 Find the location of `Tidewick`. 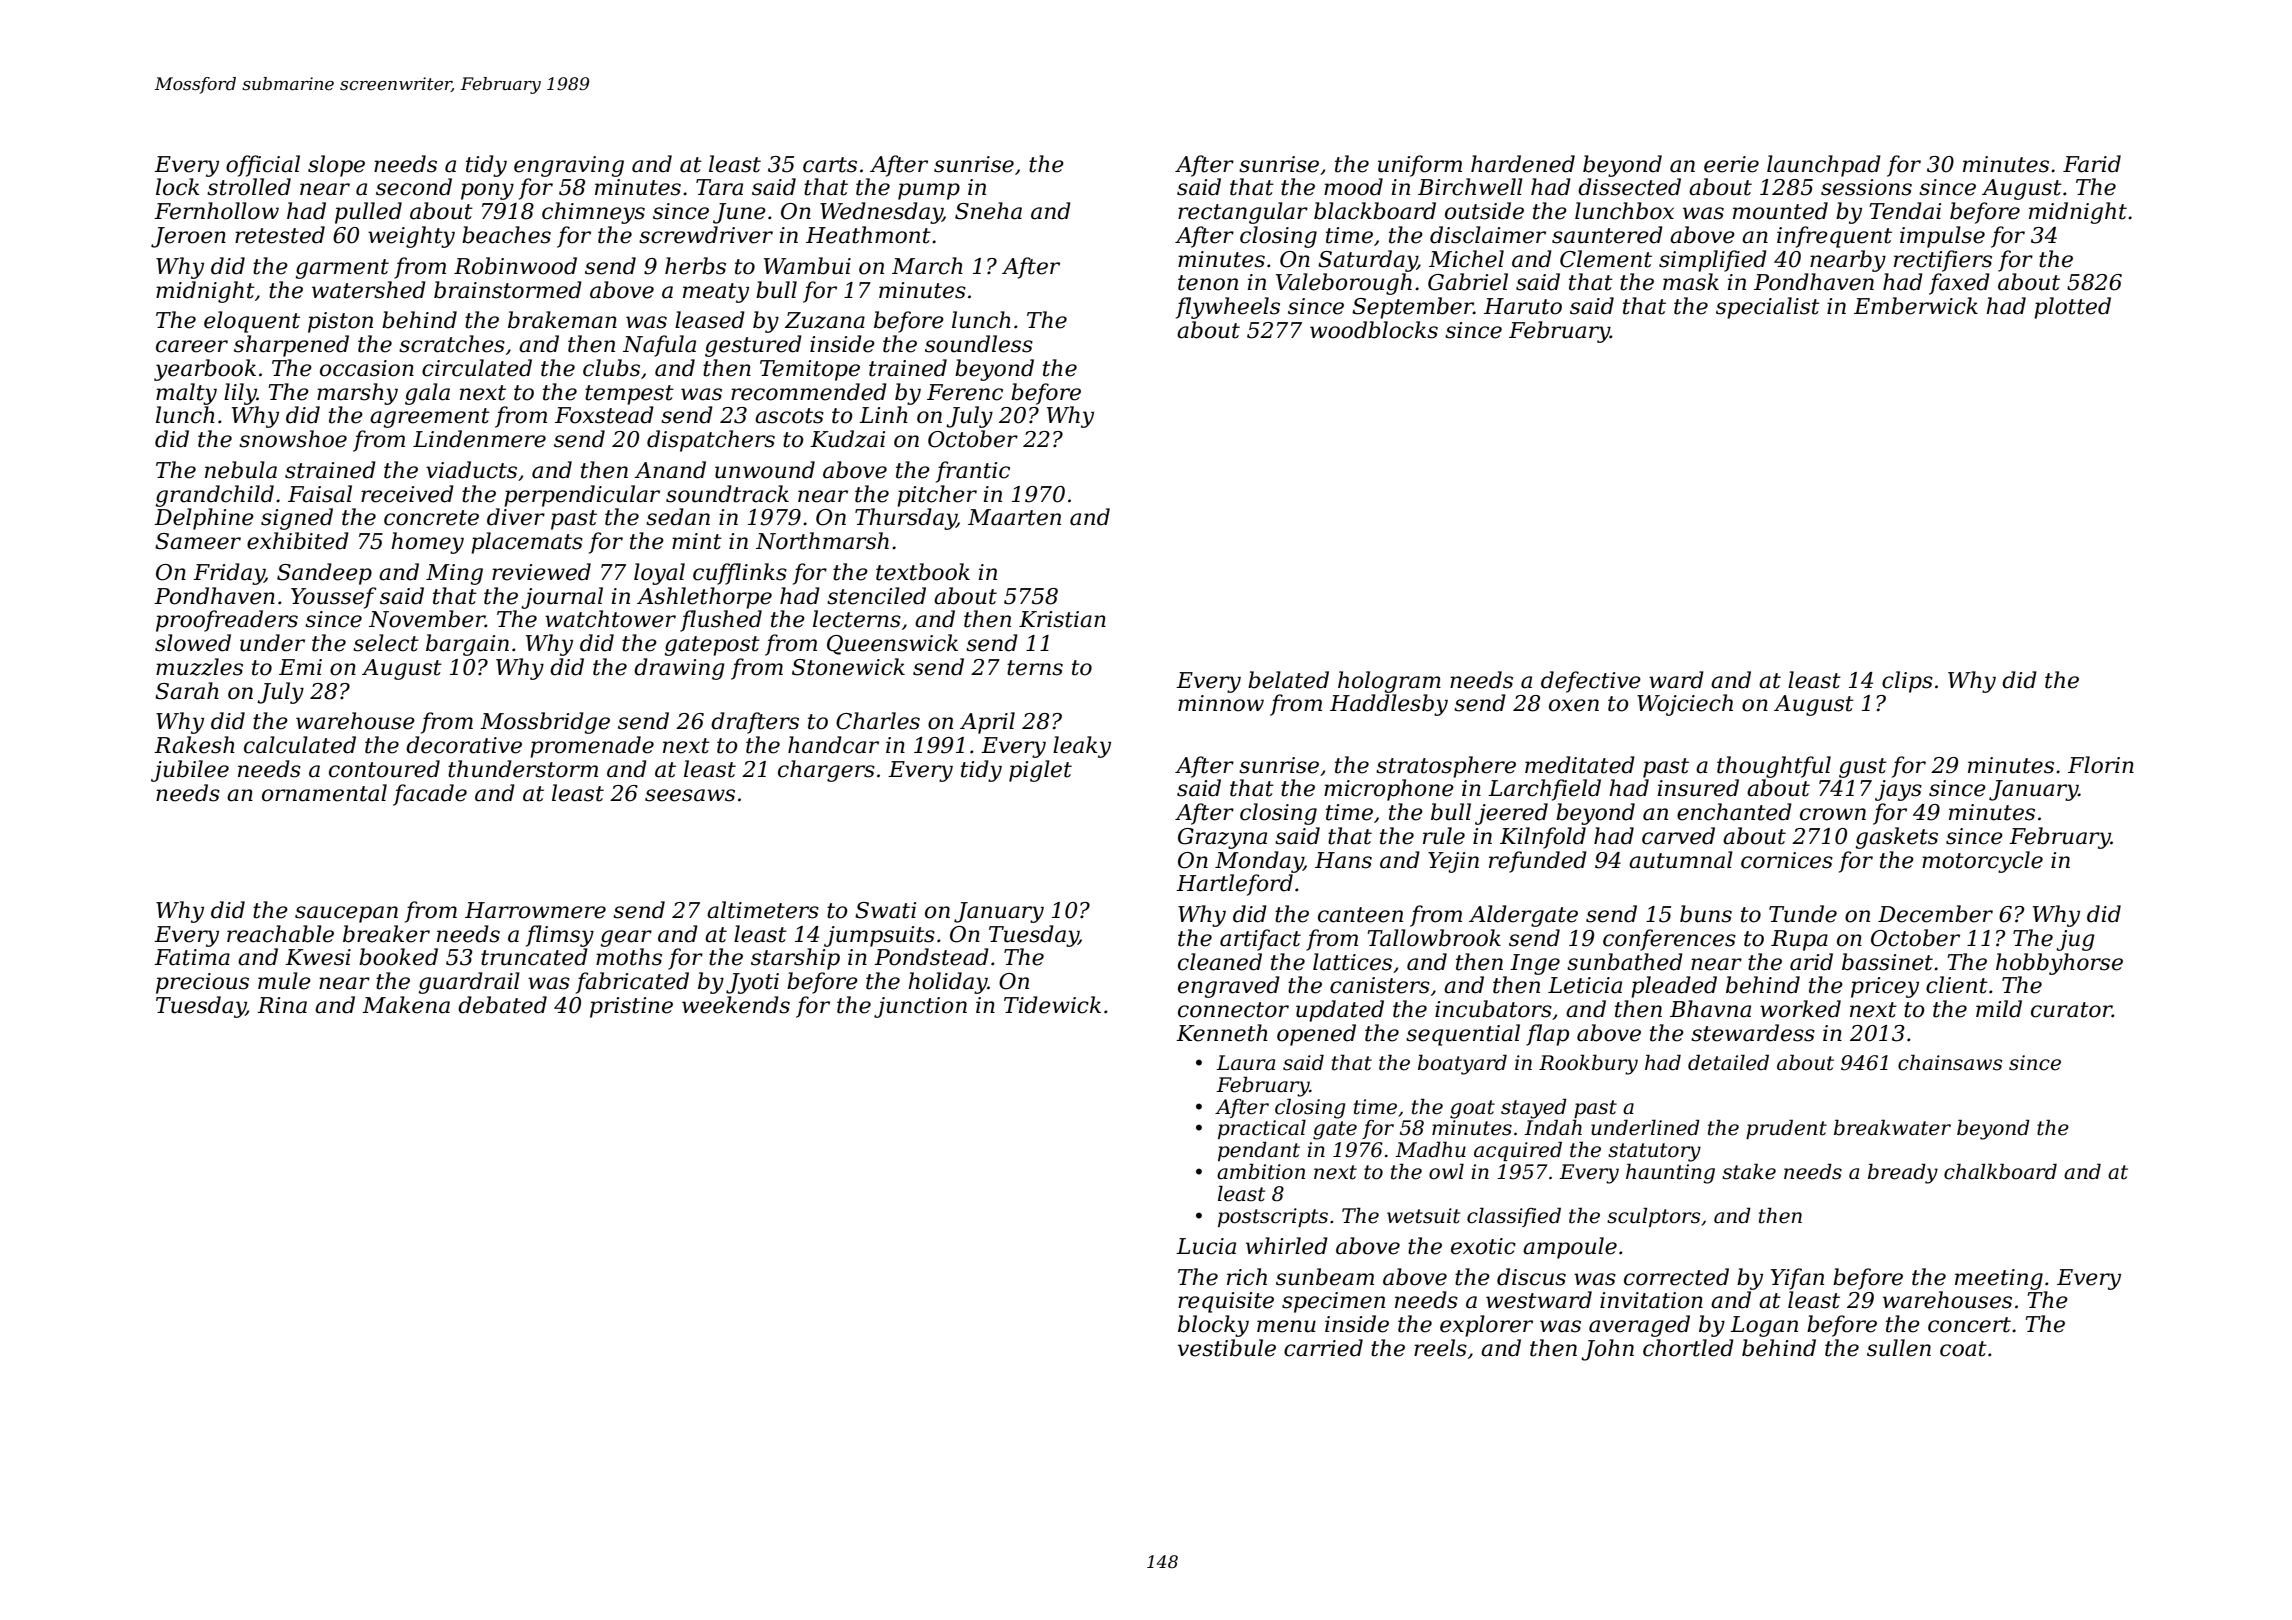

Tidewick is located at coordinates (1052, 1005).
